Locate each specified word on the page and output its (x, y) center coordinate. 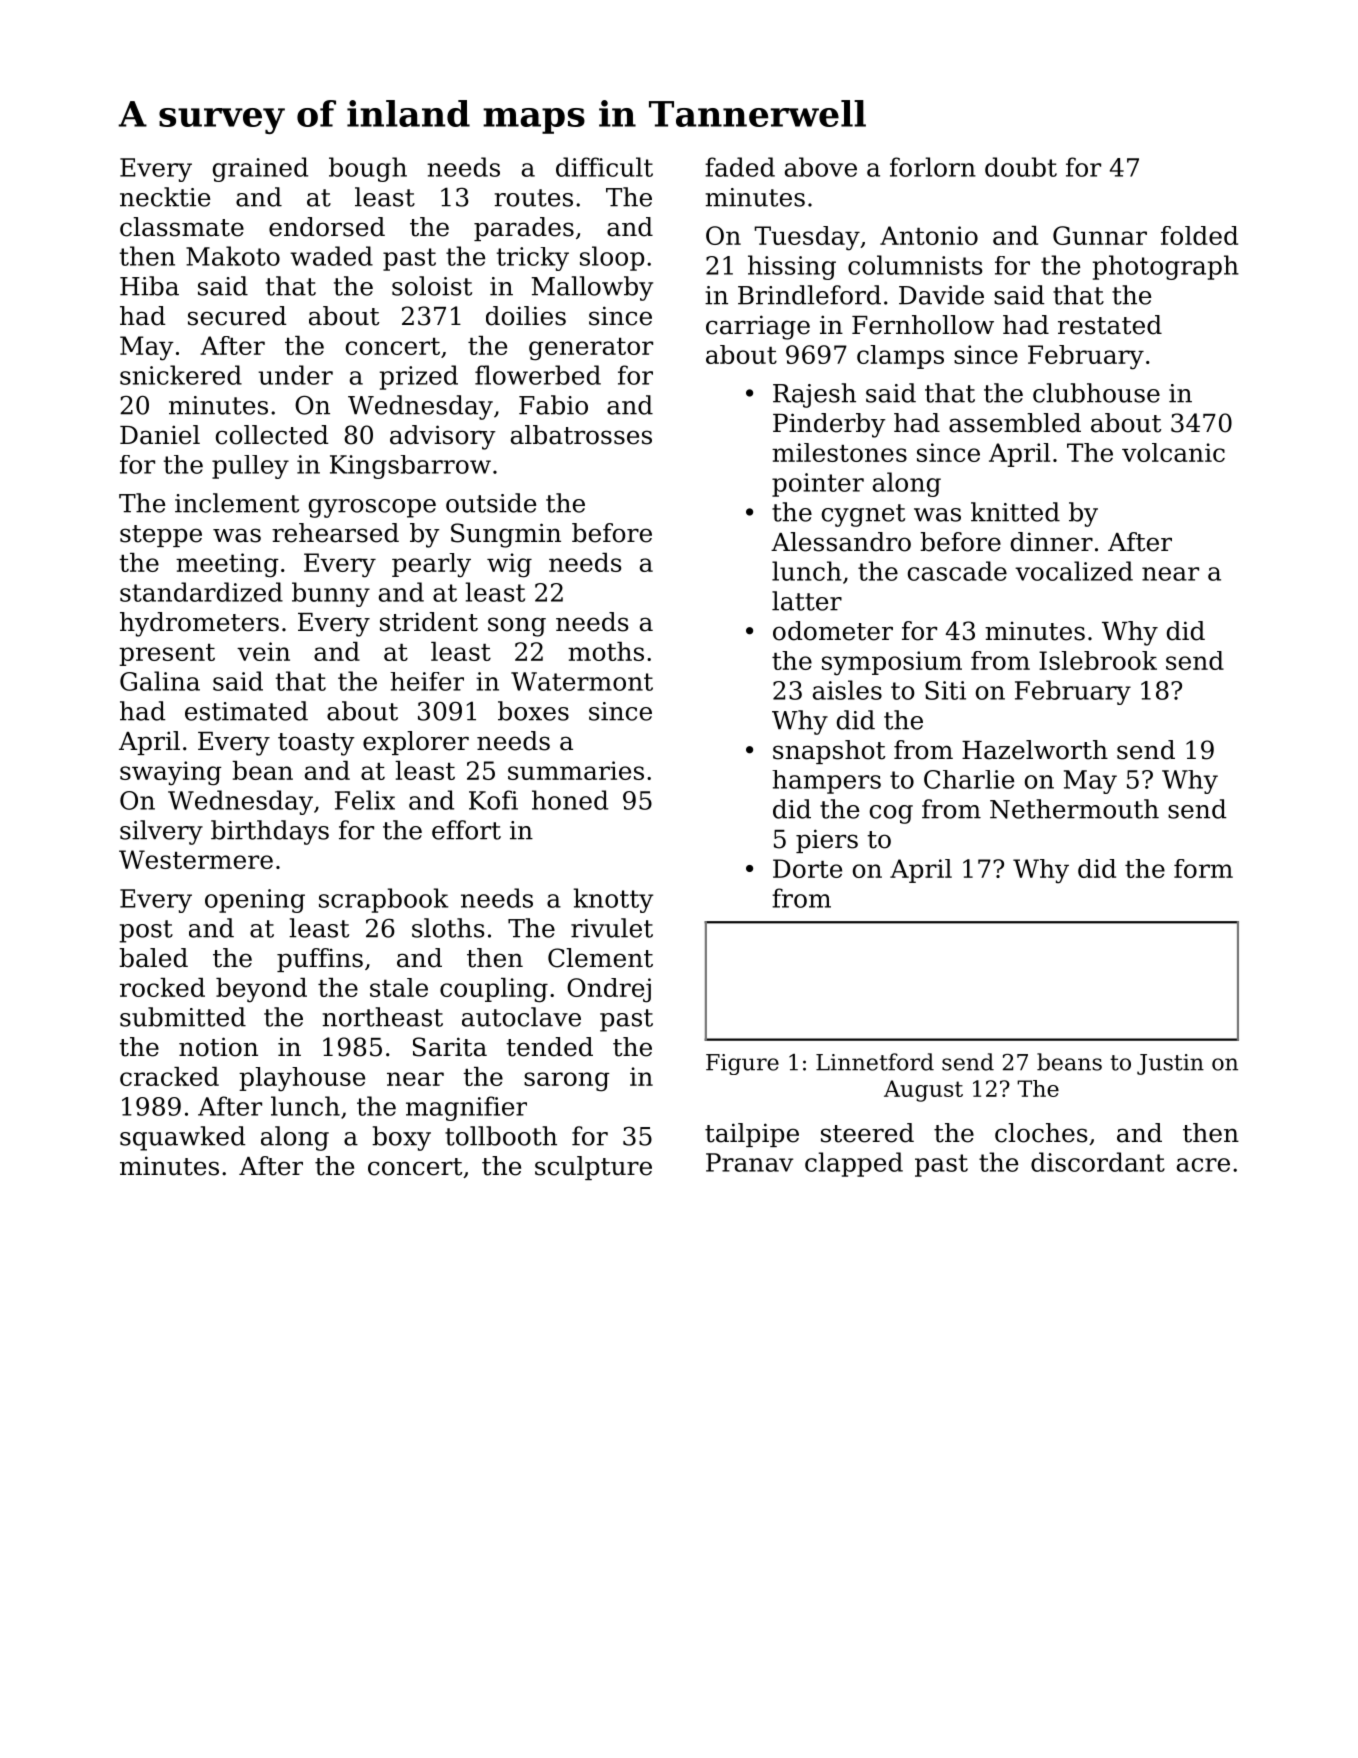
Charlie (969, 779)
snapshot (829, 752)
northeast (383, 1017)
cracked (169, 1076)
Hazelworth (1035, 750)
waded (331, 256)
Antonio (929, 235)
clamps (900, 357)
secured (237, 316)
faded (740, 167)
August (923, 1091)
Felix (365, 800)
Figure (742, 1064)
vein (263, 651)
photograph (1166, 267)
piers (827, 841)
